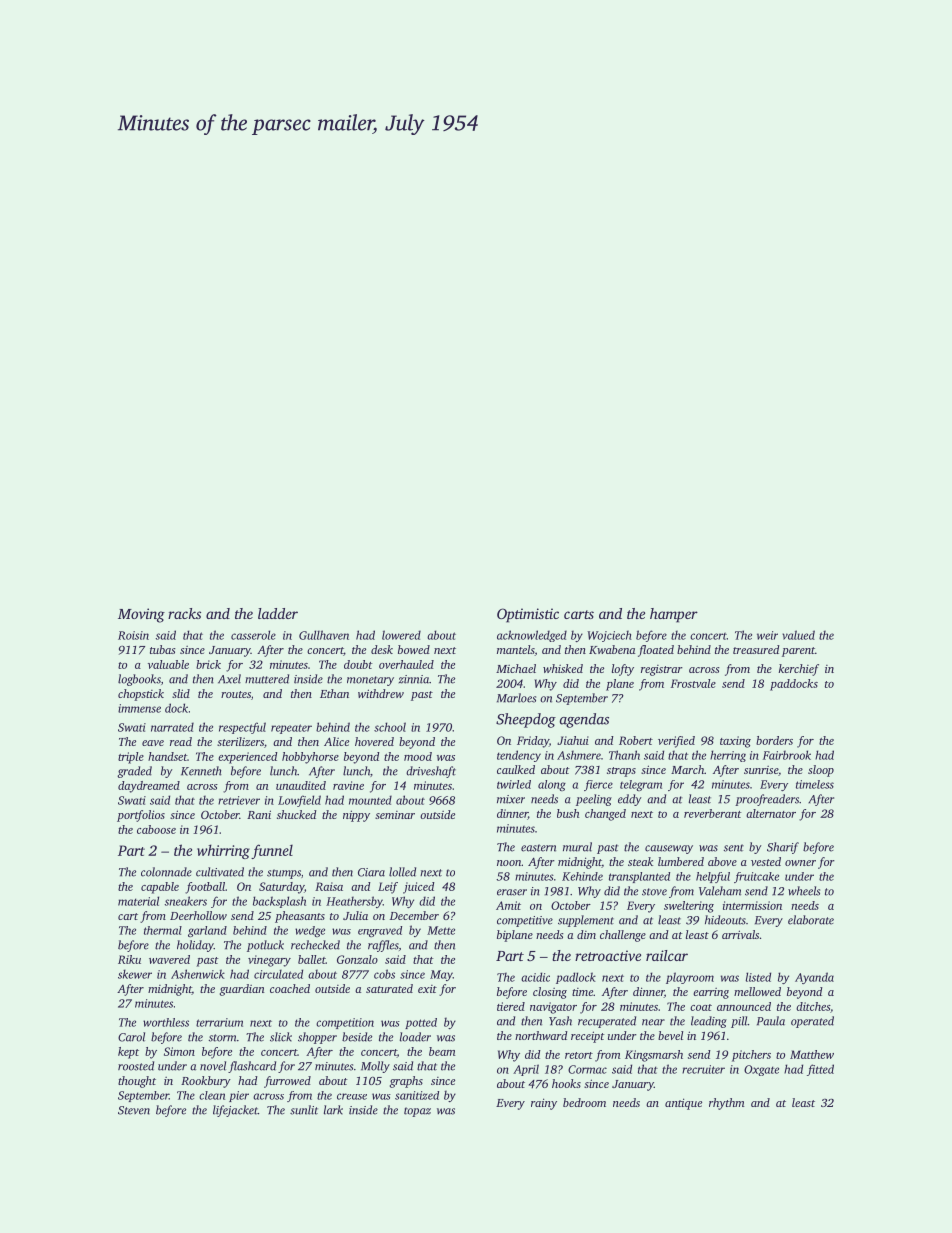 Image resolution: width=952 pixels, height=1233 pixels. I want to click on repeater, so click(291, 729).
